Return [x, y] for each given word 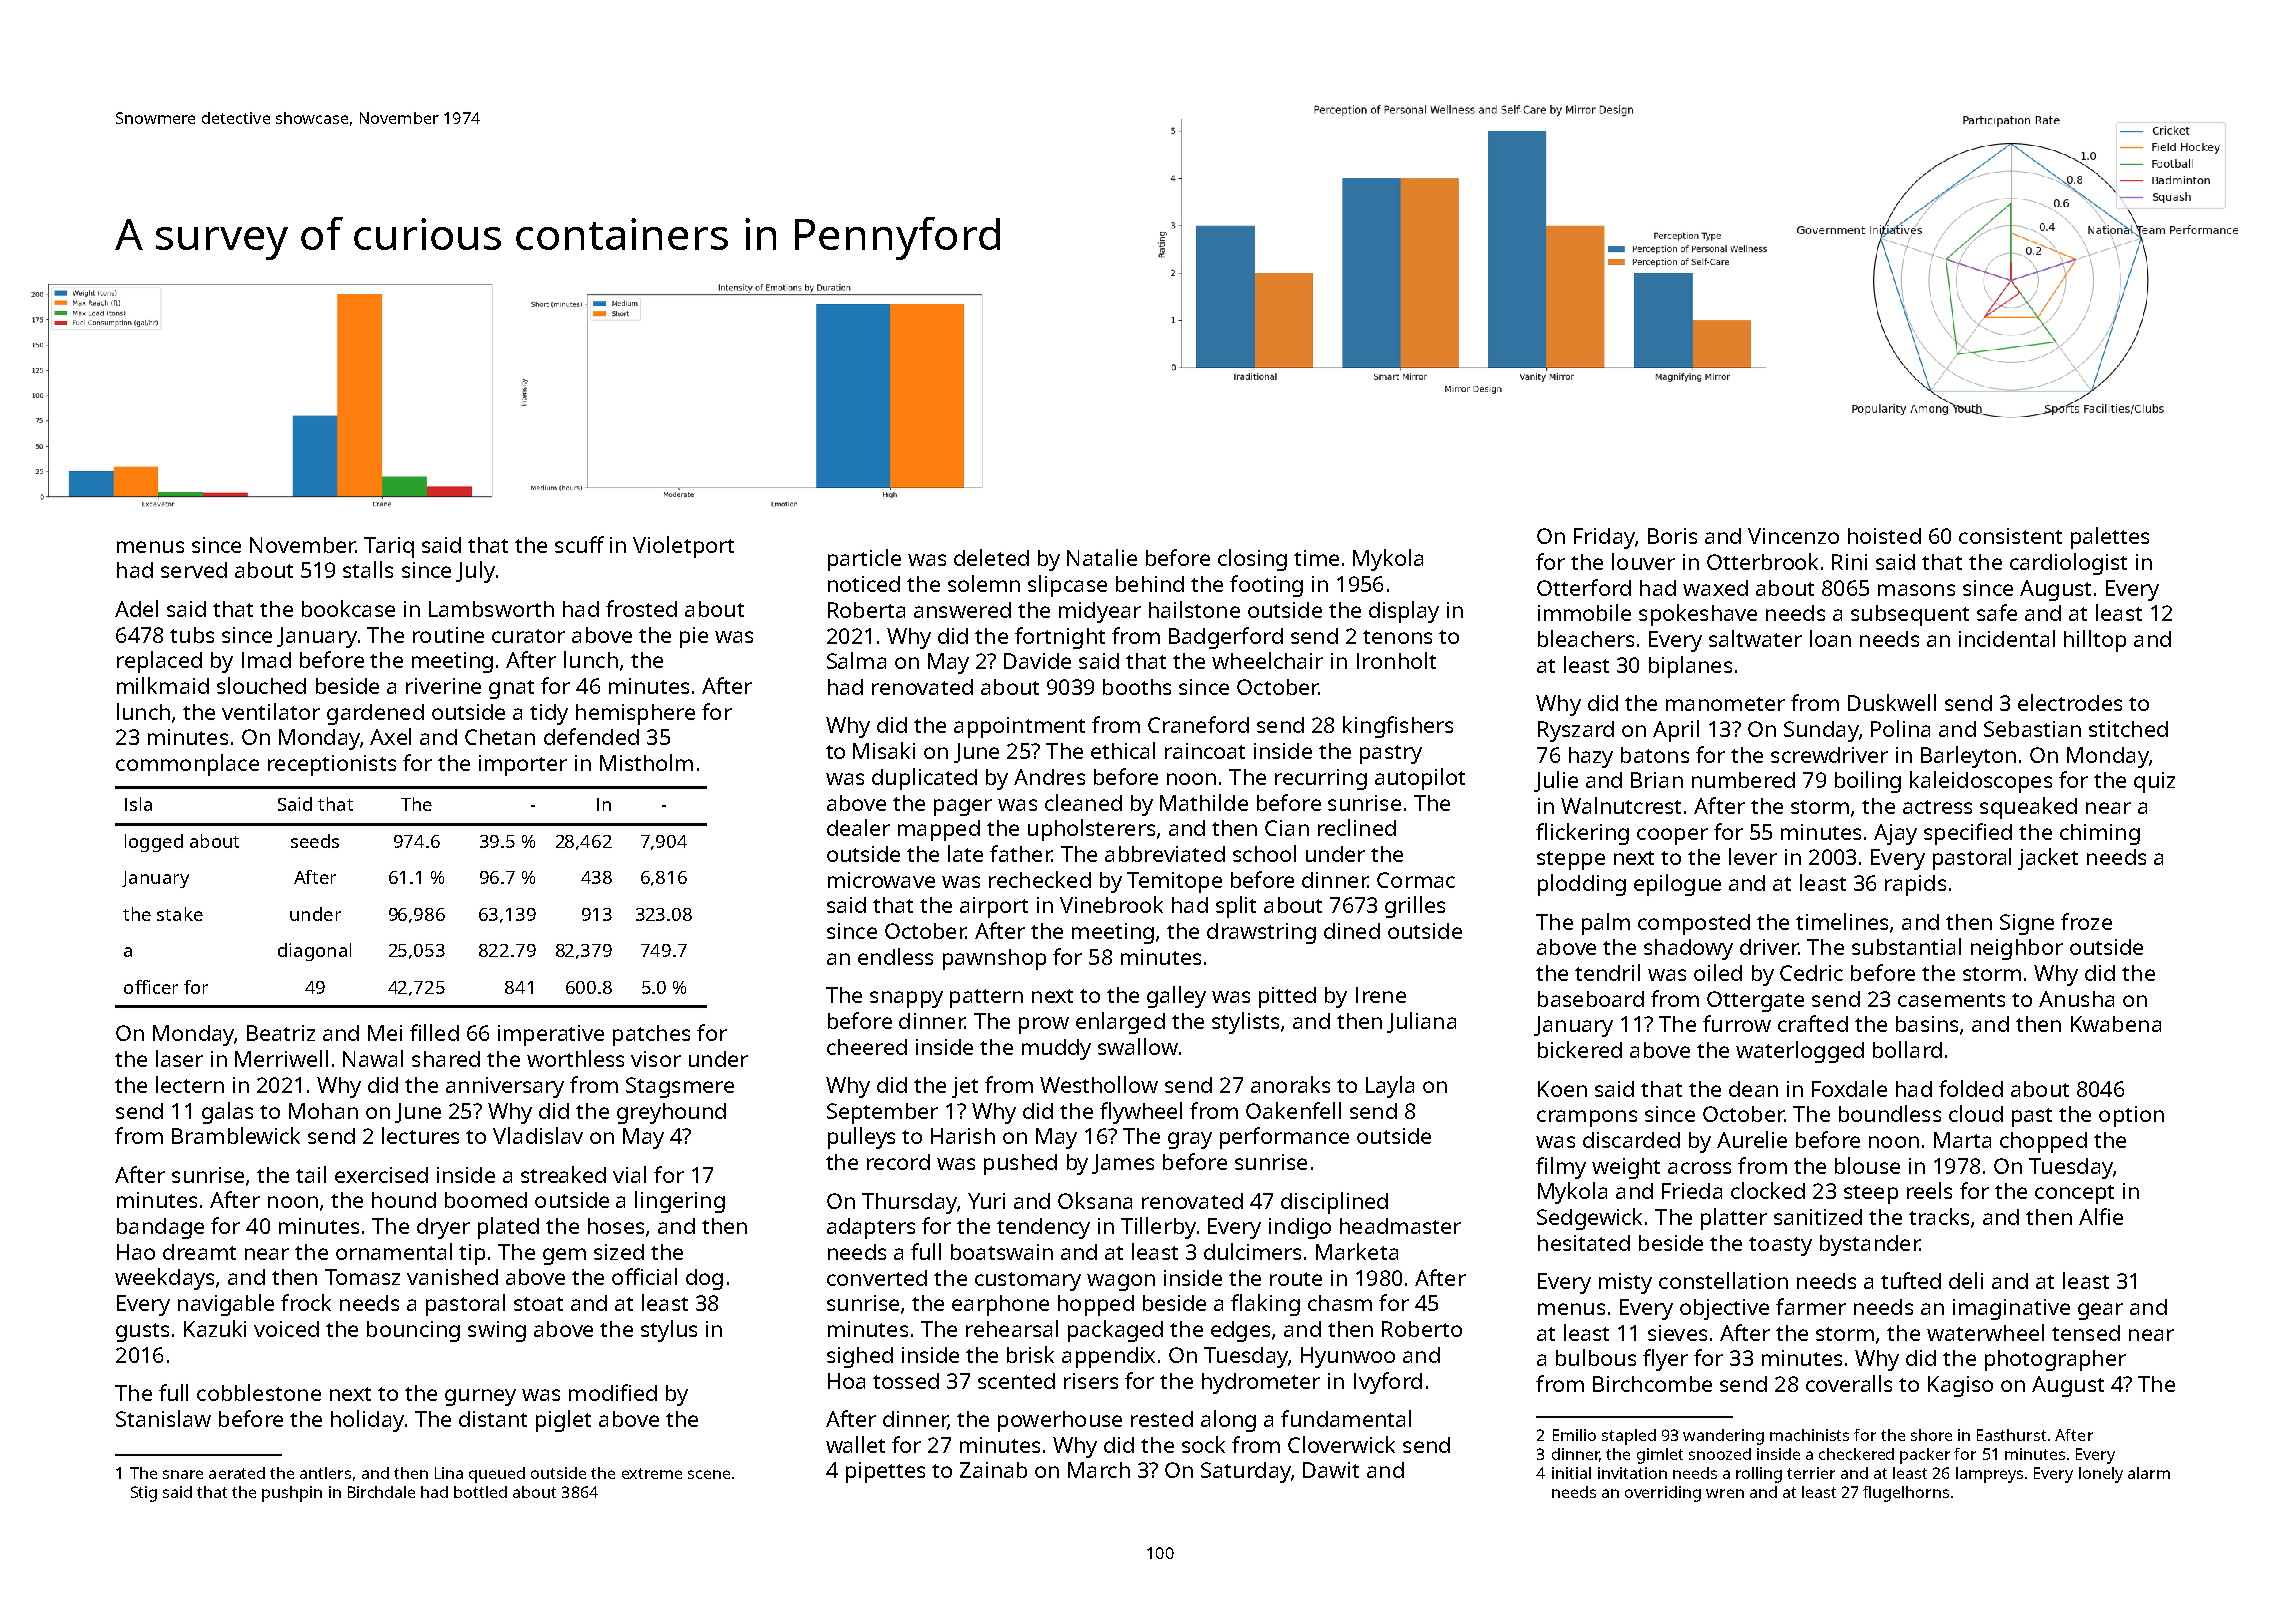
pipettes [885, 1472]
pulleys [861, 1138]
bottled [480, 1492]
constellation [1723, 1280]
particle [864, 560]
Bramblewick [236, 1135]
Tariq [389, 547]
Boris [1672, 536]
